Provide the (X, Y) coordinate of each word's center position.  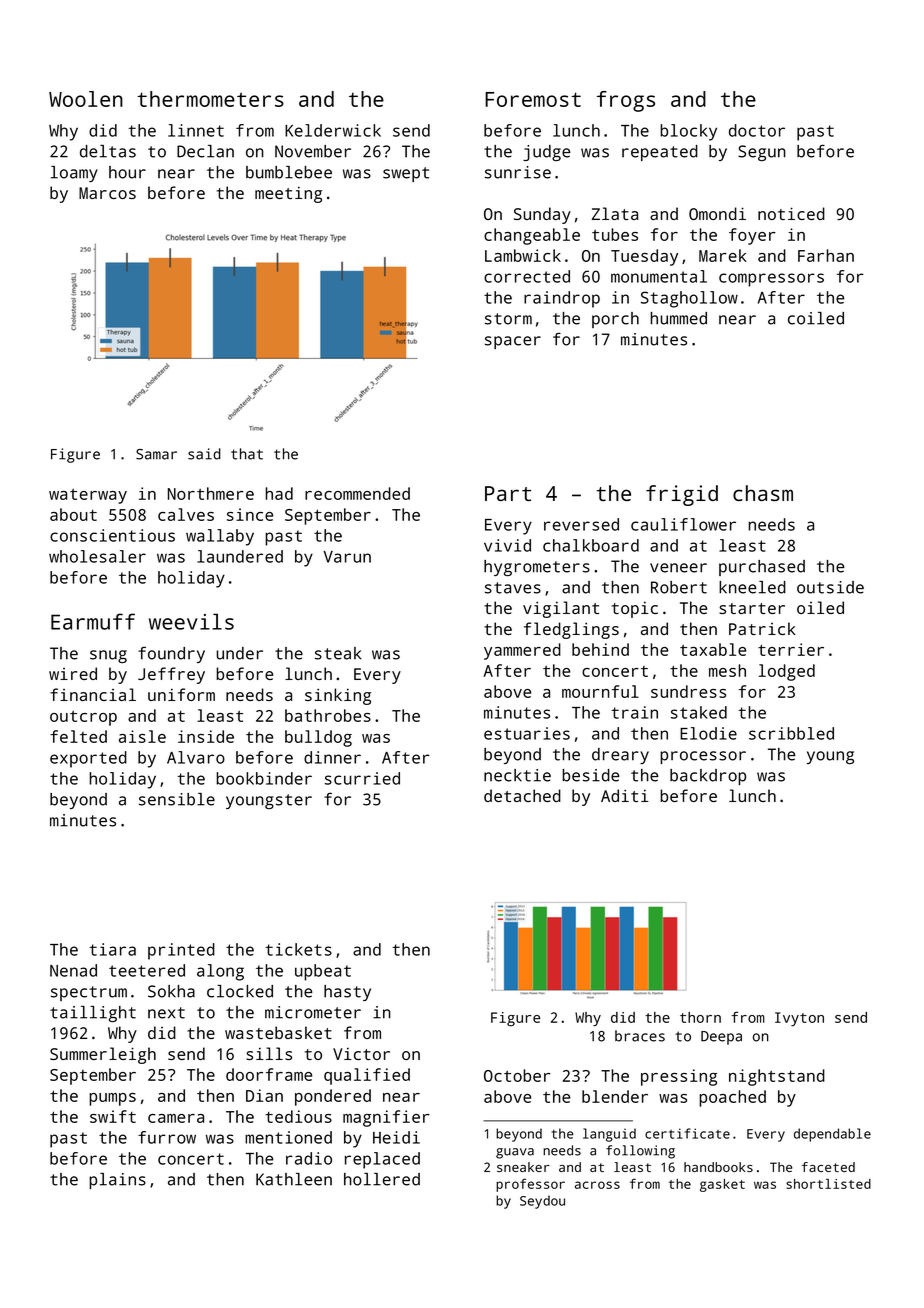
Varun (347, 557)
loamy (74, 174)
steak (338, 653)
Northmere (211, 493)
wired (73, 673)
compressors (771, 280)
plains (117, 1181)
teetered (147, 970)
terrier (791, 649)
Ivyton (799, 1019)
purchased (762, 568)
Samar (156, 454)
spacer (513, 342)
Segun (762, 153)
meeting (288, 194)
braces (640, 1036)
